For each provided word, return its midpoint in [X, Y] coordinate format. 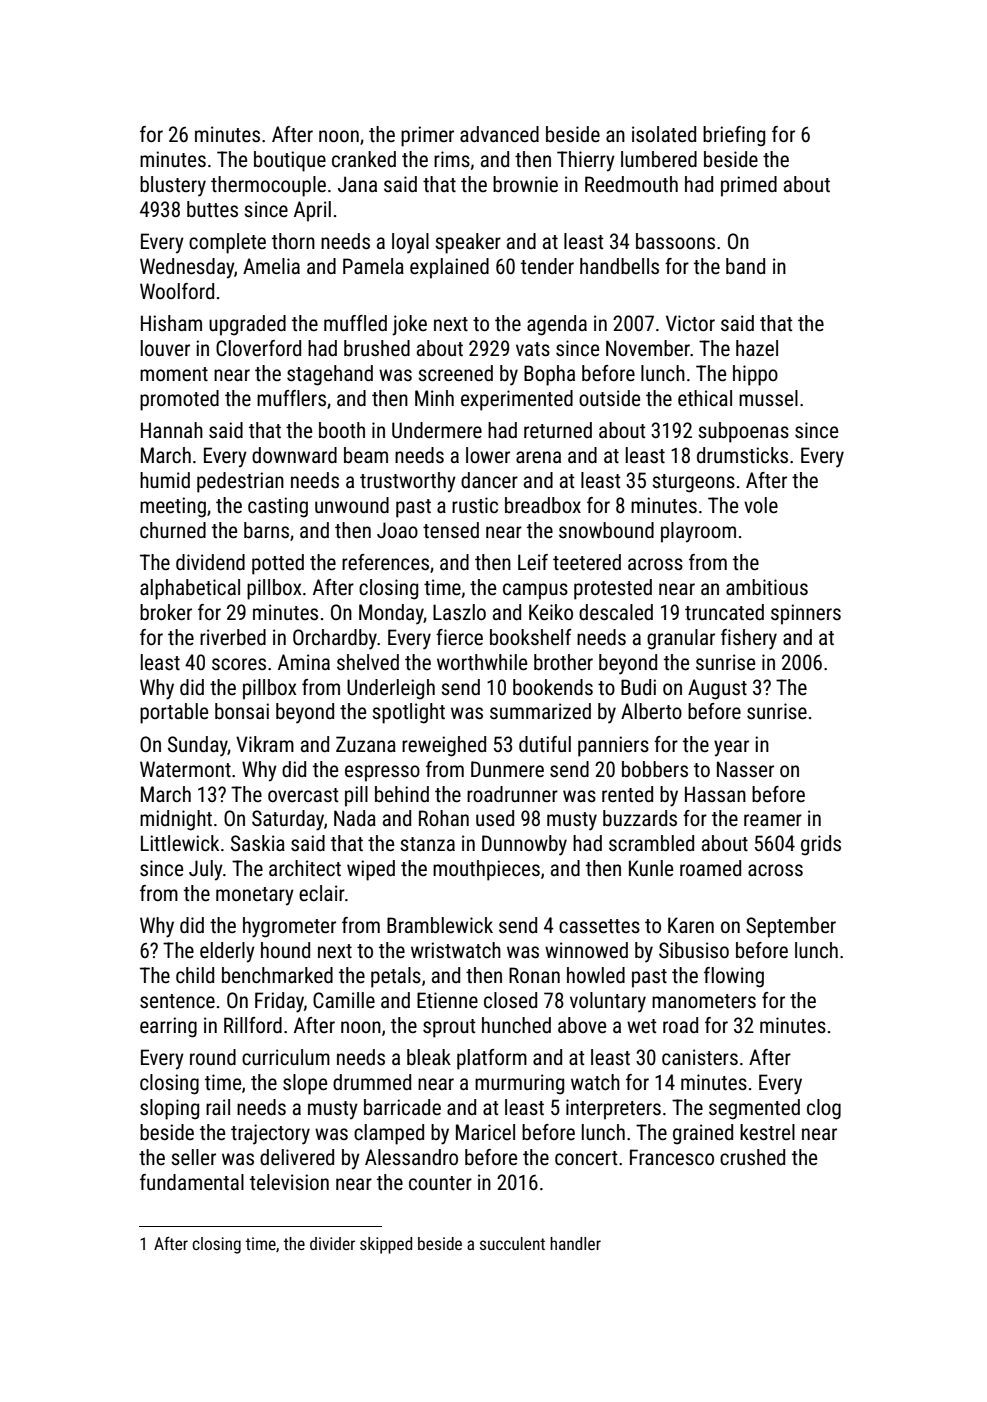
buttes [212, 209]
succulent [512, 1243]
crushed [752, 1157]
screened [455, 373]
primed [749, 186]
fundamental [192, 1182]
